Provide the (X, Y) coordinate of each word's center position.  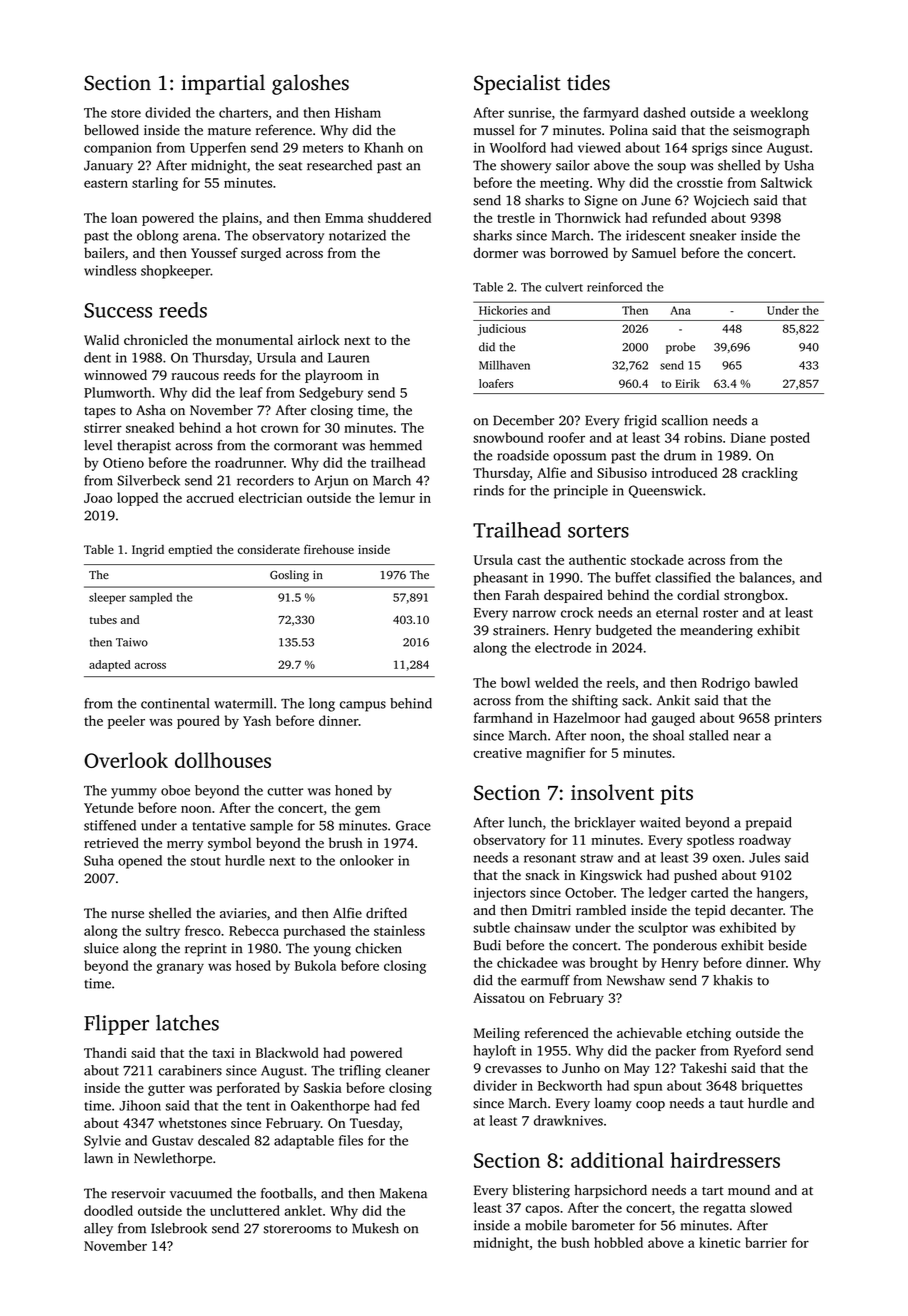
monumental (254, 339)
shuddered (399, 217)
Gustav (172, 1140)
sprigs (709, 149)
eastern (106, 183)
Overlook (126, 760)
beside (787, 945)
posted (790, 439)
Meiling (497, 1034)
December (523, 420)
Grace (413, 825)
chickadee (527, 962)
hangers (780, 894)
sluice (101, 948)
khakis (733, 980)
